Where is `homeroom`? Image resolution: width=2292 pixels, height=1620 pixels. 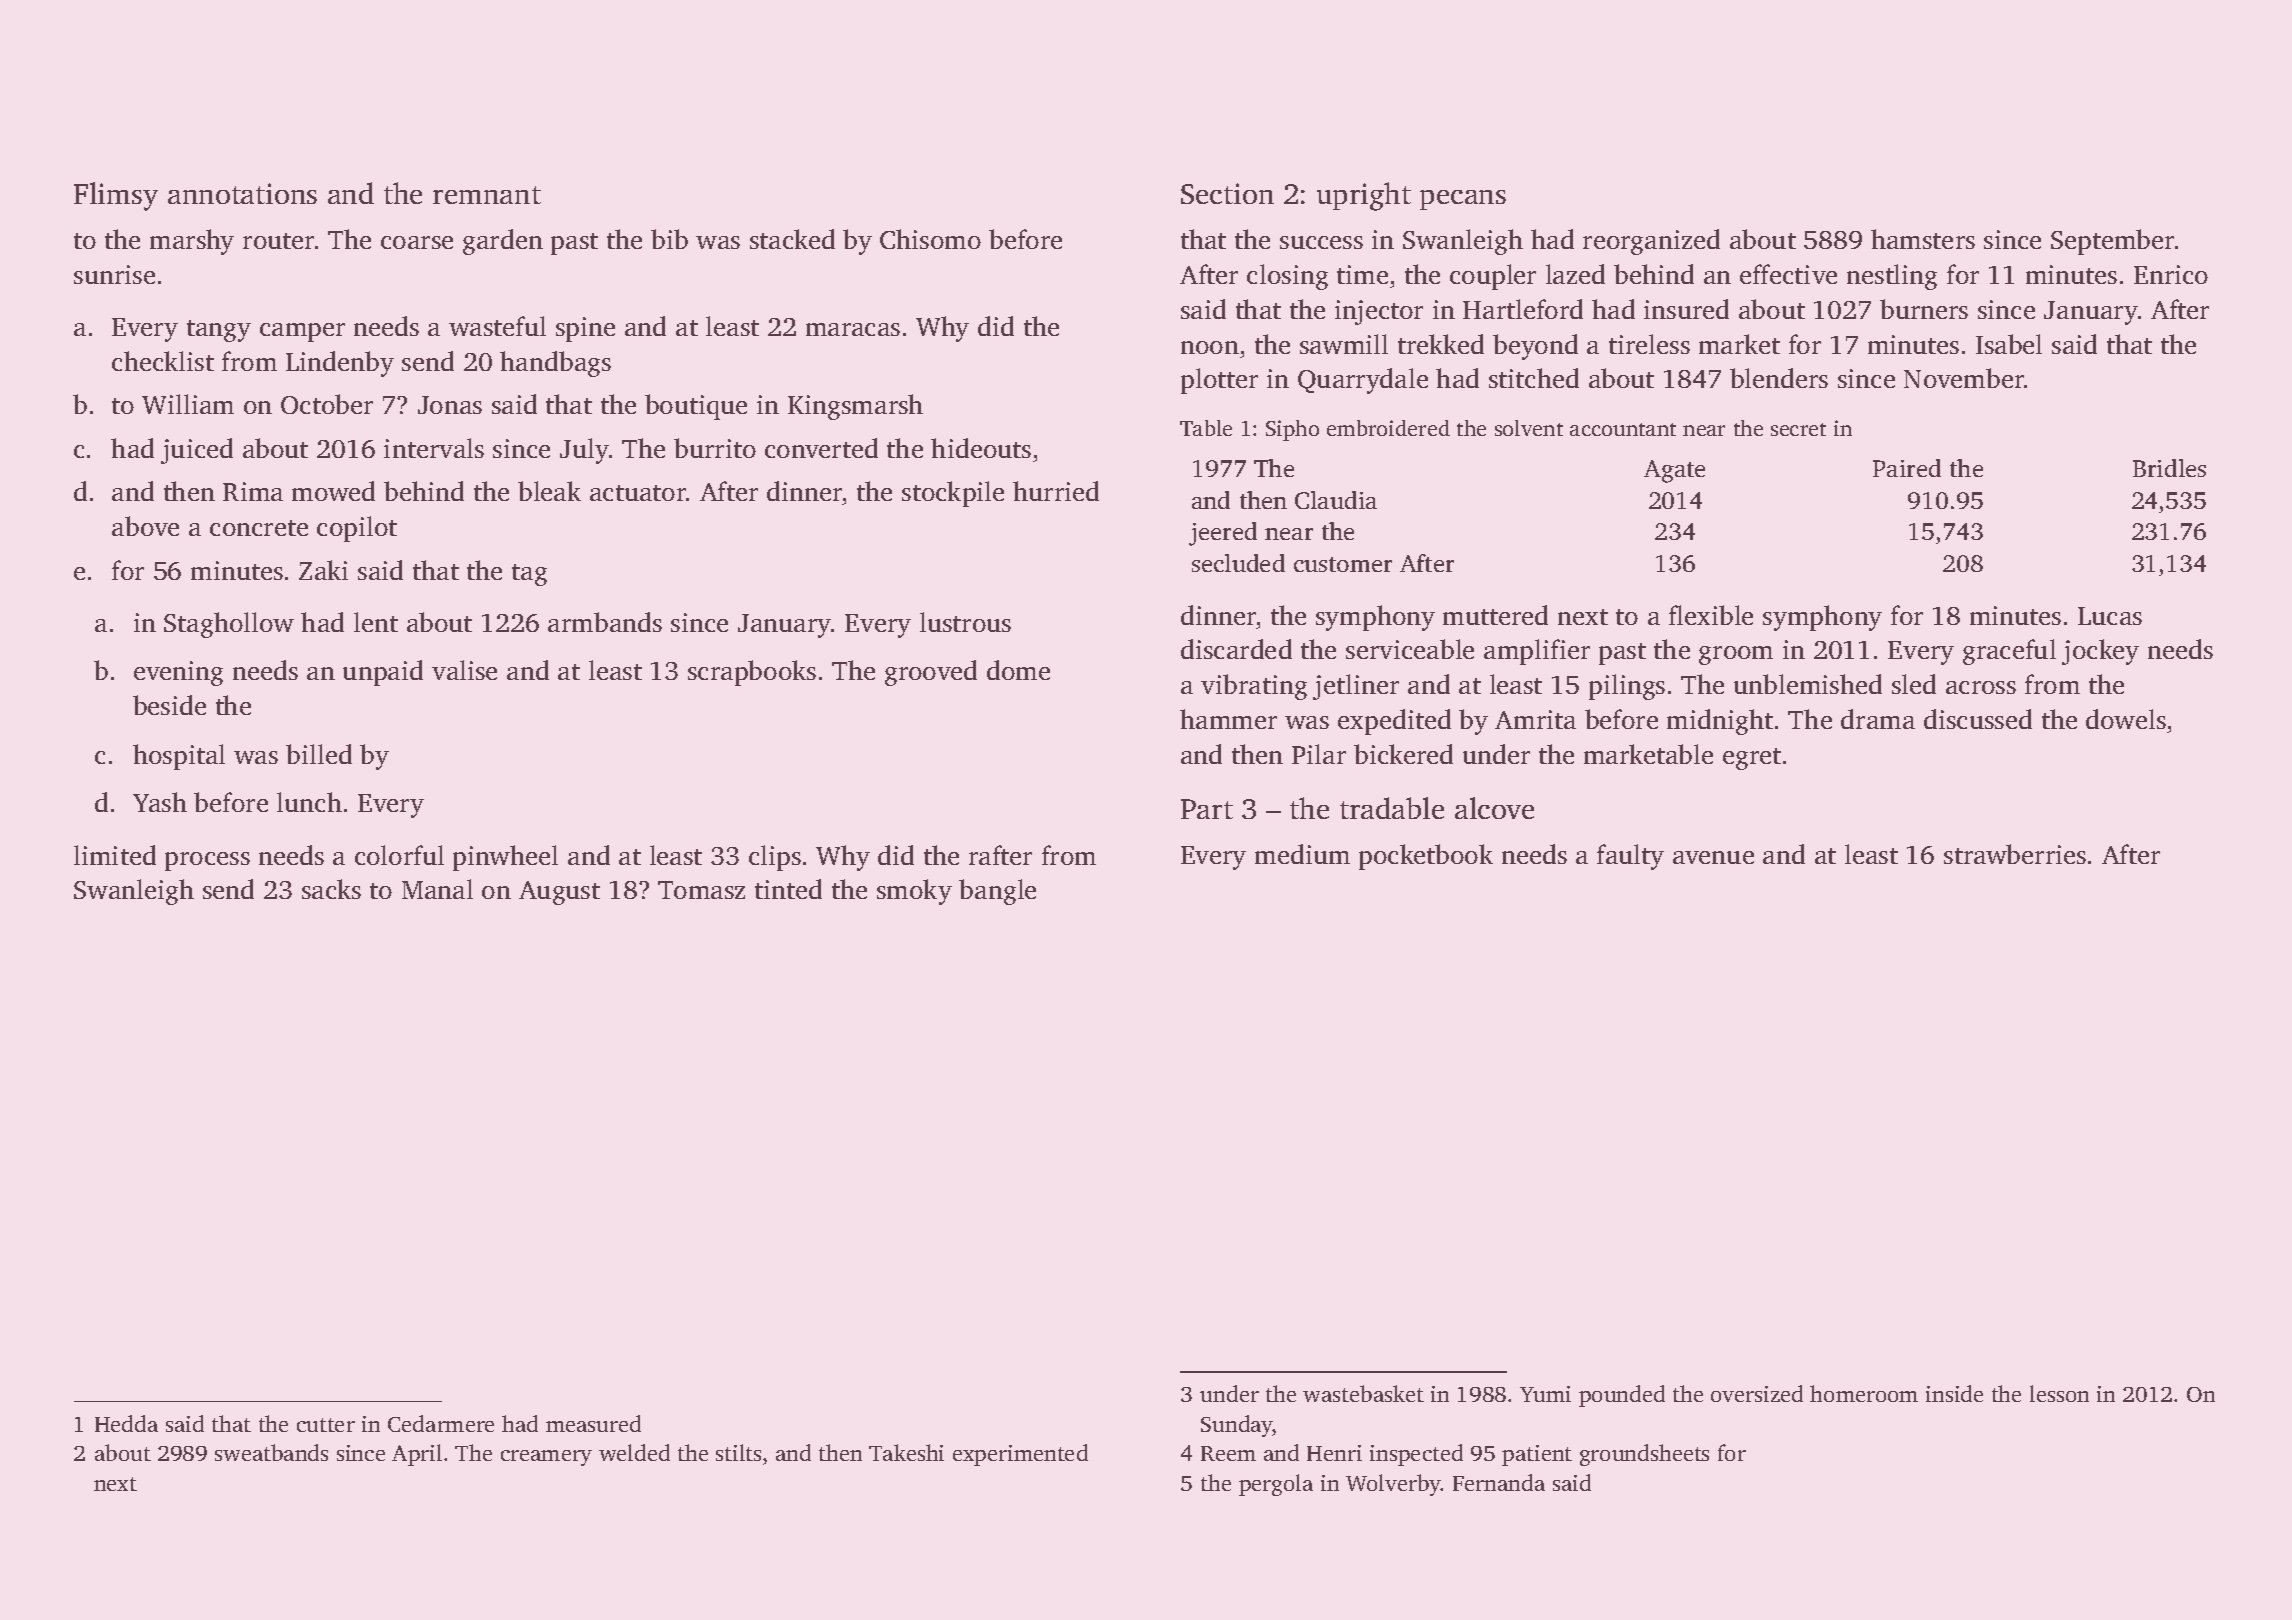
homeroom is located at coordinates (1864, 1393).
